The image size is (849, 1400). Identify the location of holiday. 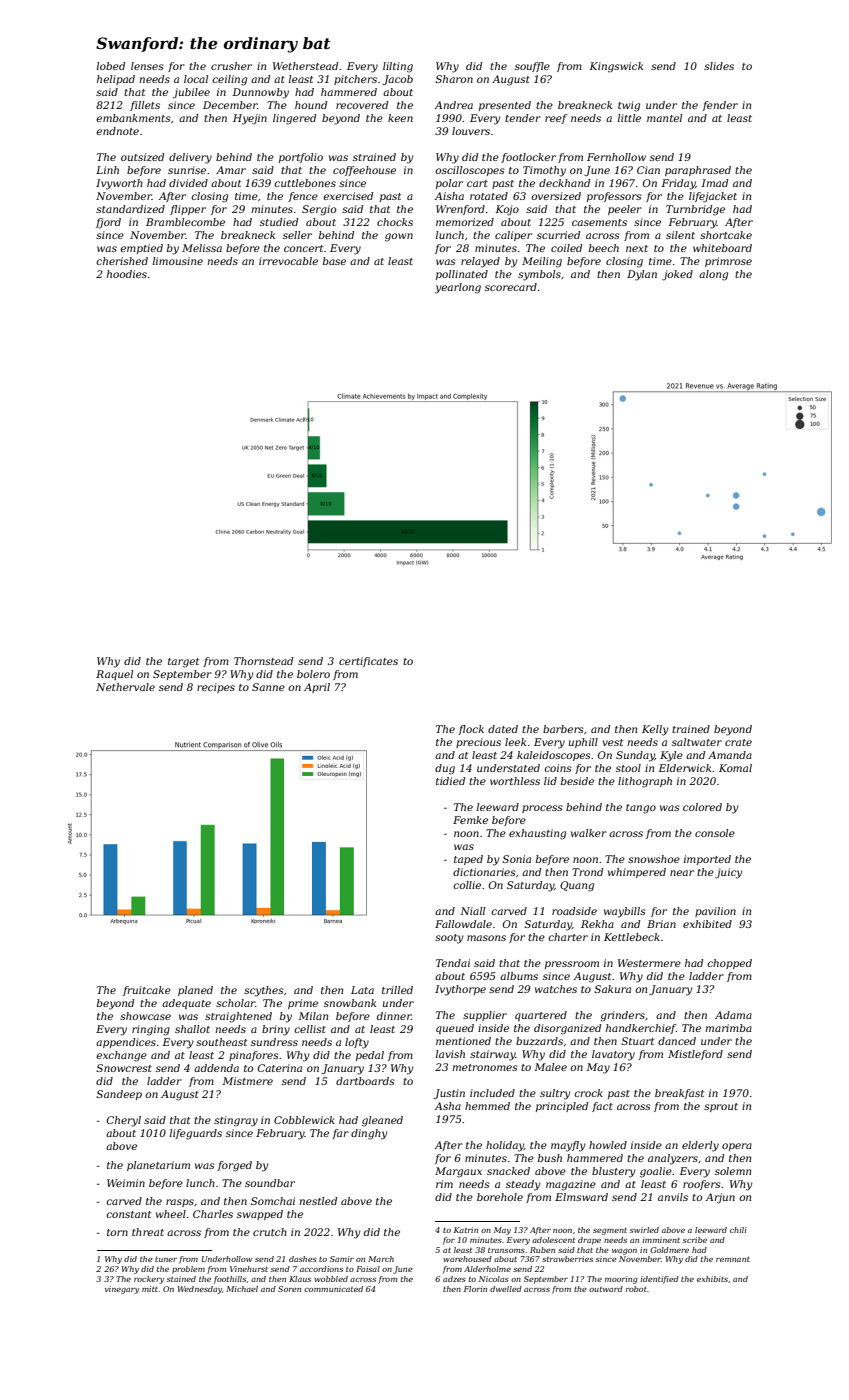
(505, 1146).
